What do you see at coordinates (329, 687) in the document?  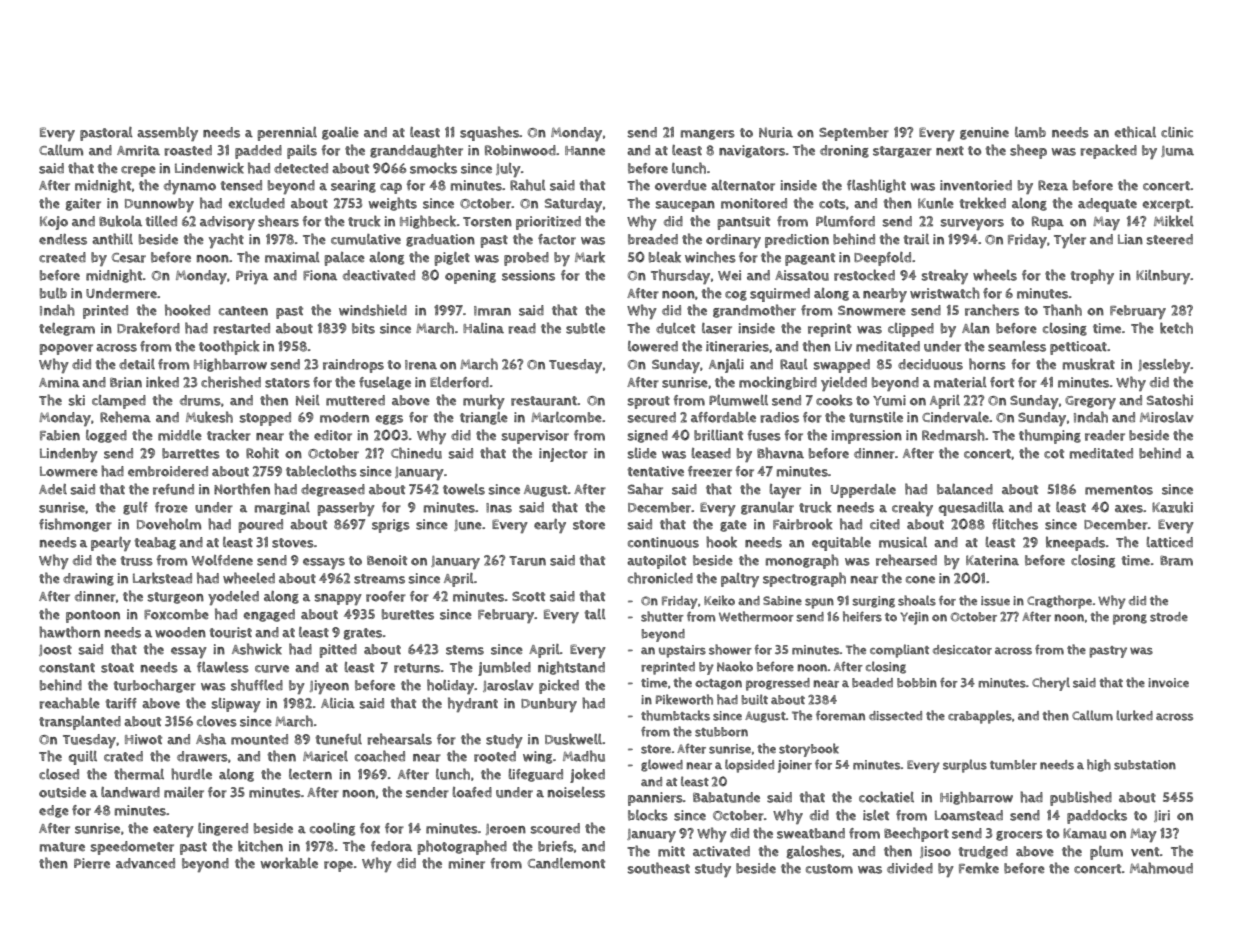 I see `Jiyeon` at bounding box center [329, 687].
